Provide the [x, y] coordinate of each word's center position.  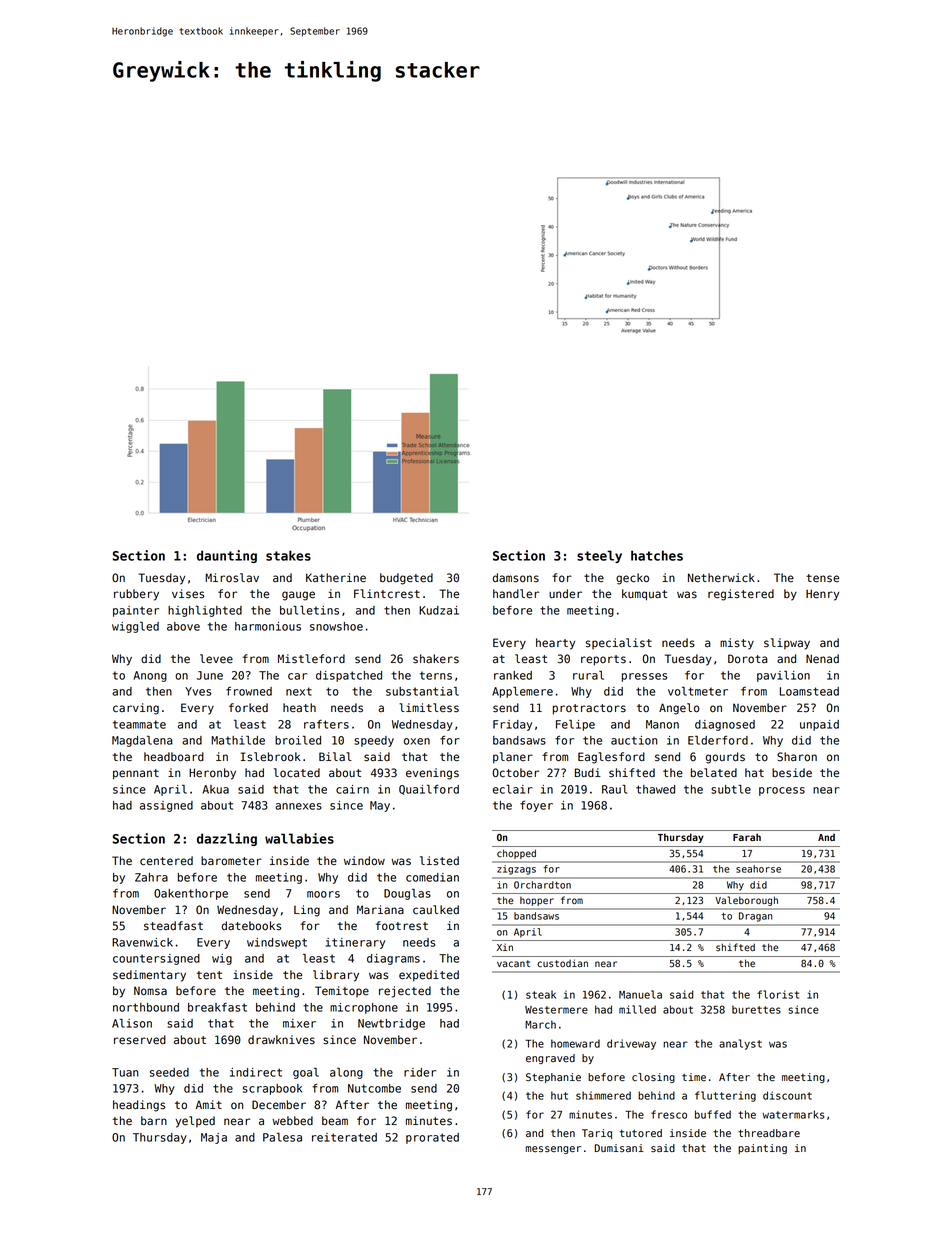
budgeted [406, 579]
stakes [288, 555]
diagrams [393, 959]
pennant [136, 774]
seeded [169, 1072]
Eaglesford [611, 758]
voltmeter [698, 691]
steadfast [173, 926]
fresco [669, 1114]
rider [420, 1072]
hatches [657, 555]
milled [637, 1009]
